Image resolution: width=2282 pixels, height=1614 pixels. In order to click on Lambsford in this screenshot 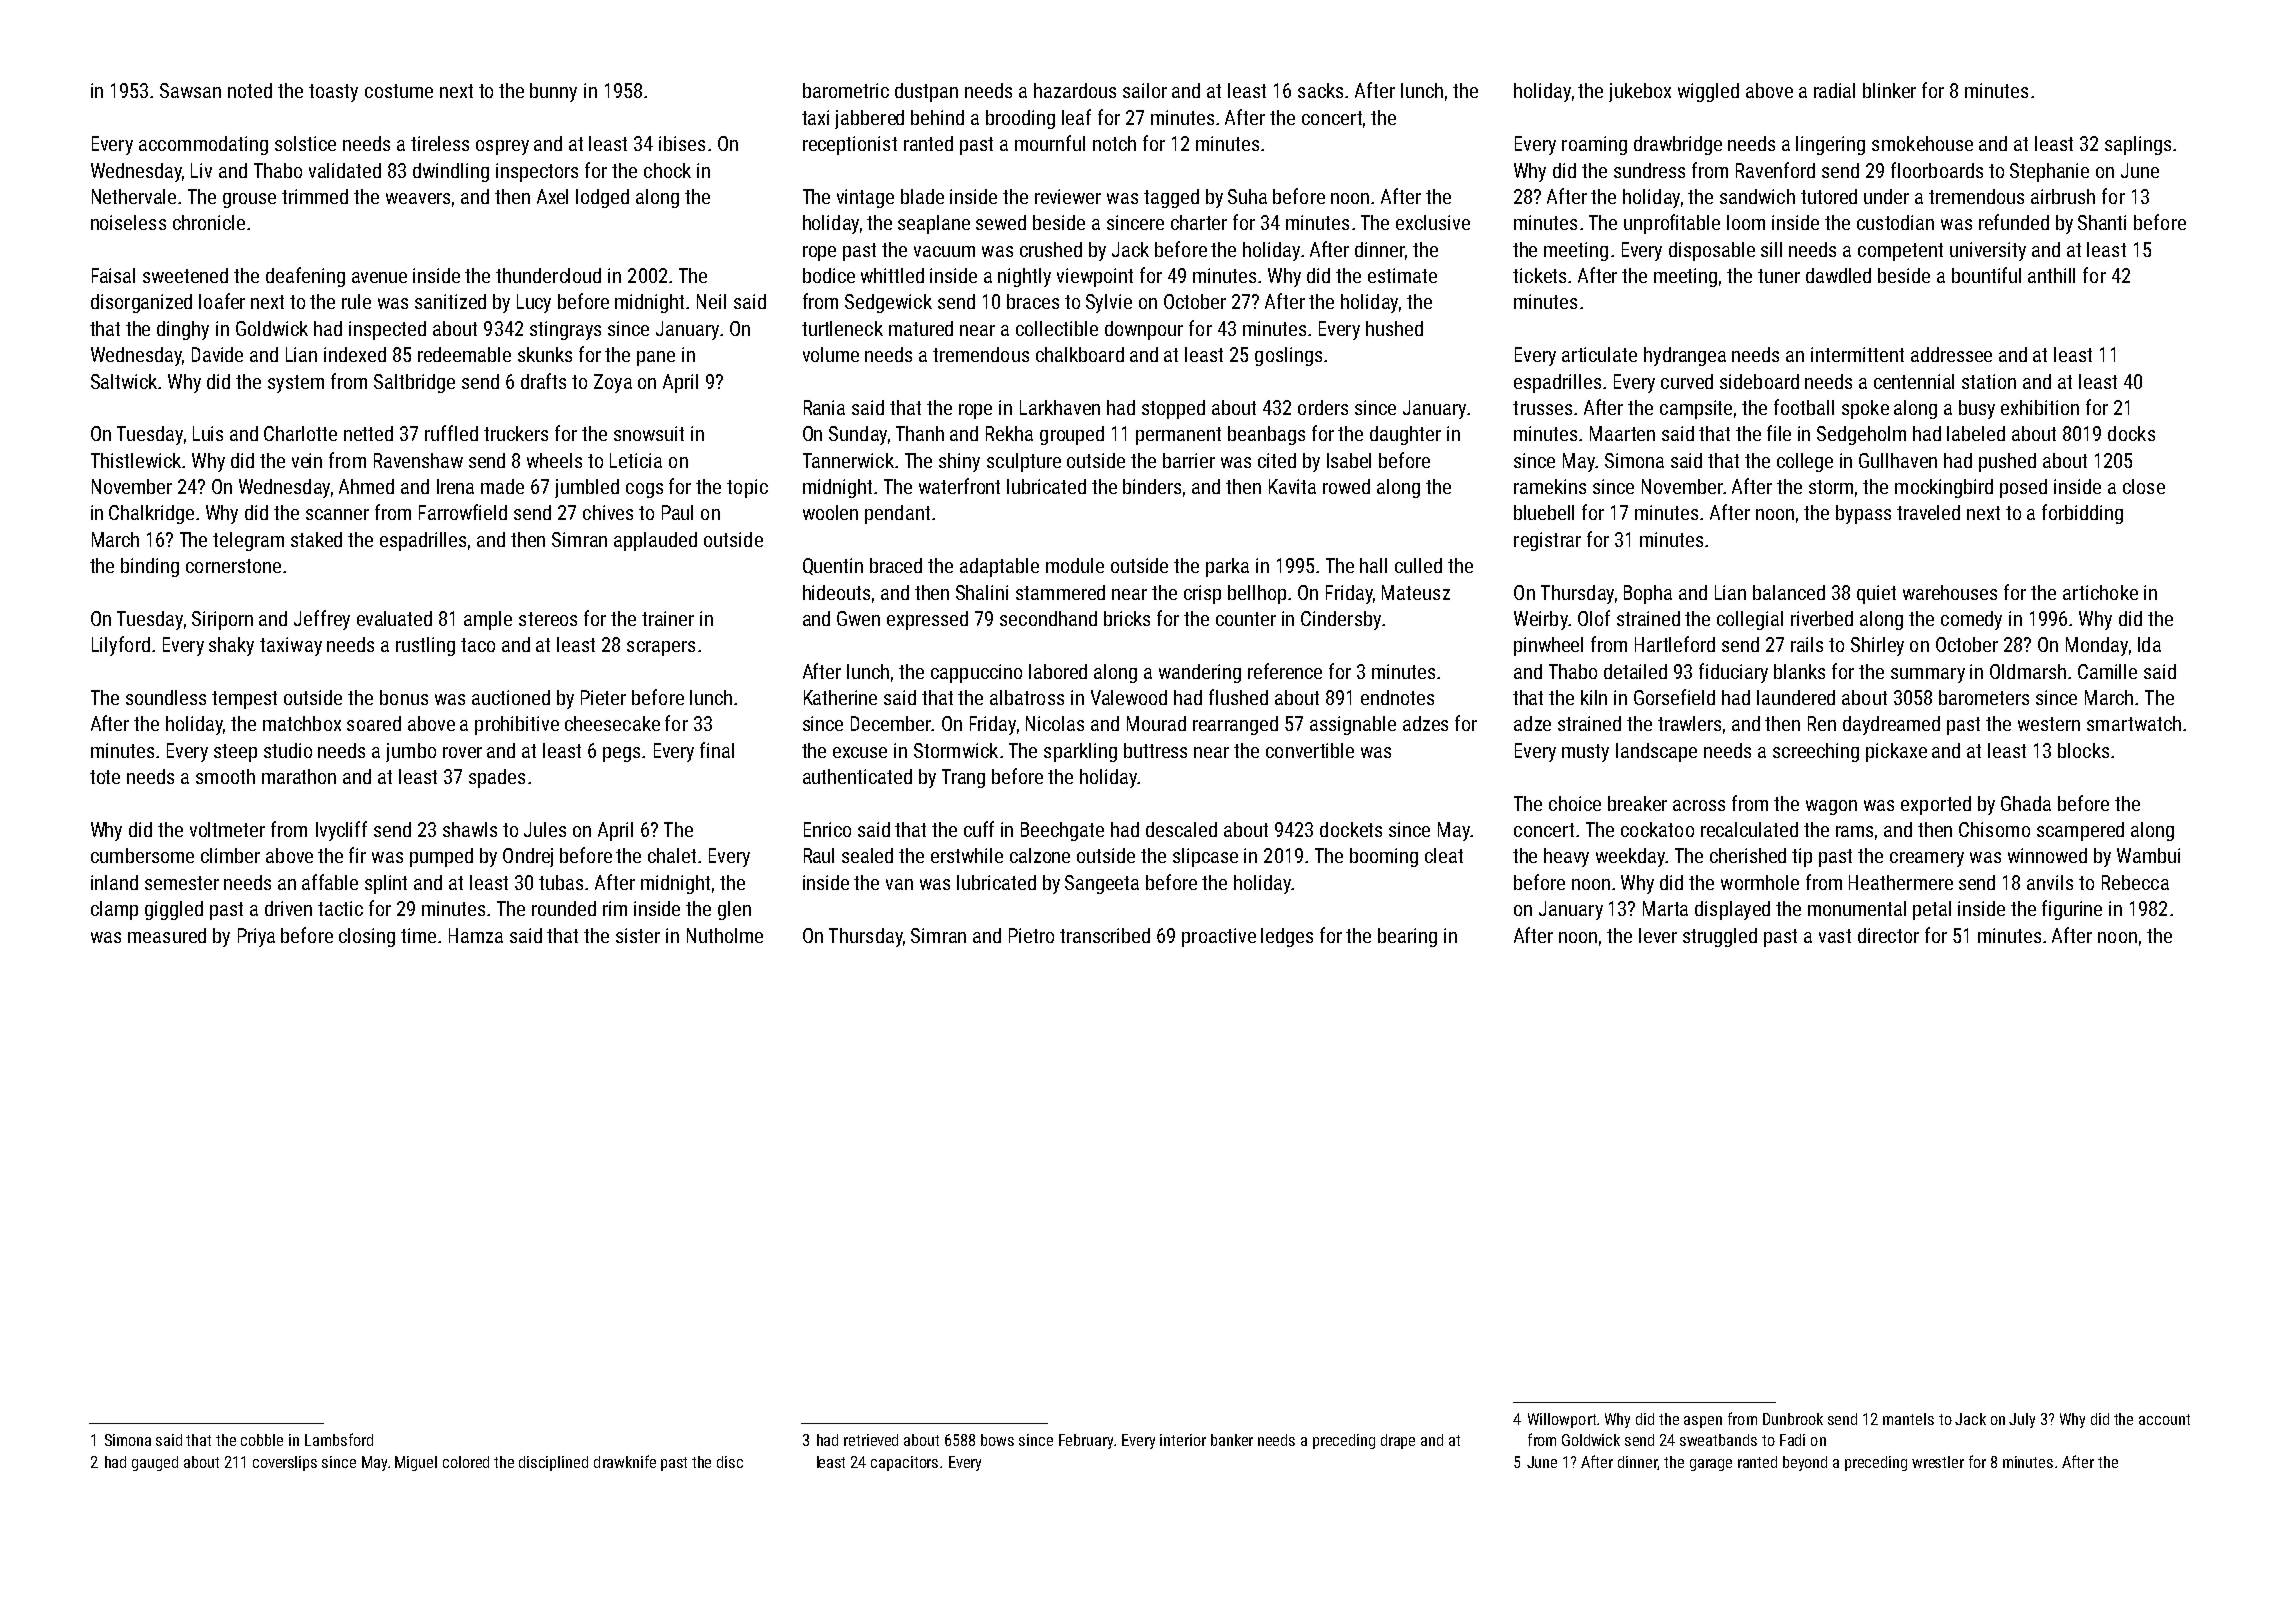, I will do `click(339, 1439)`.
